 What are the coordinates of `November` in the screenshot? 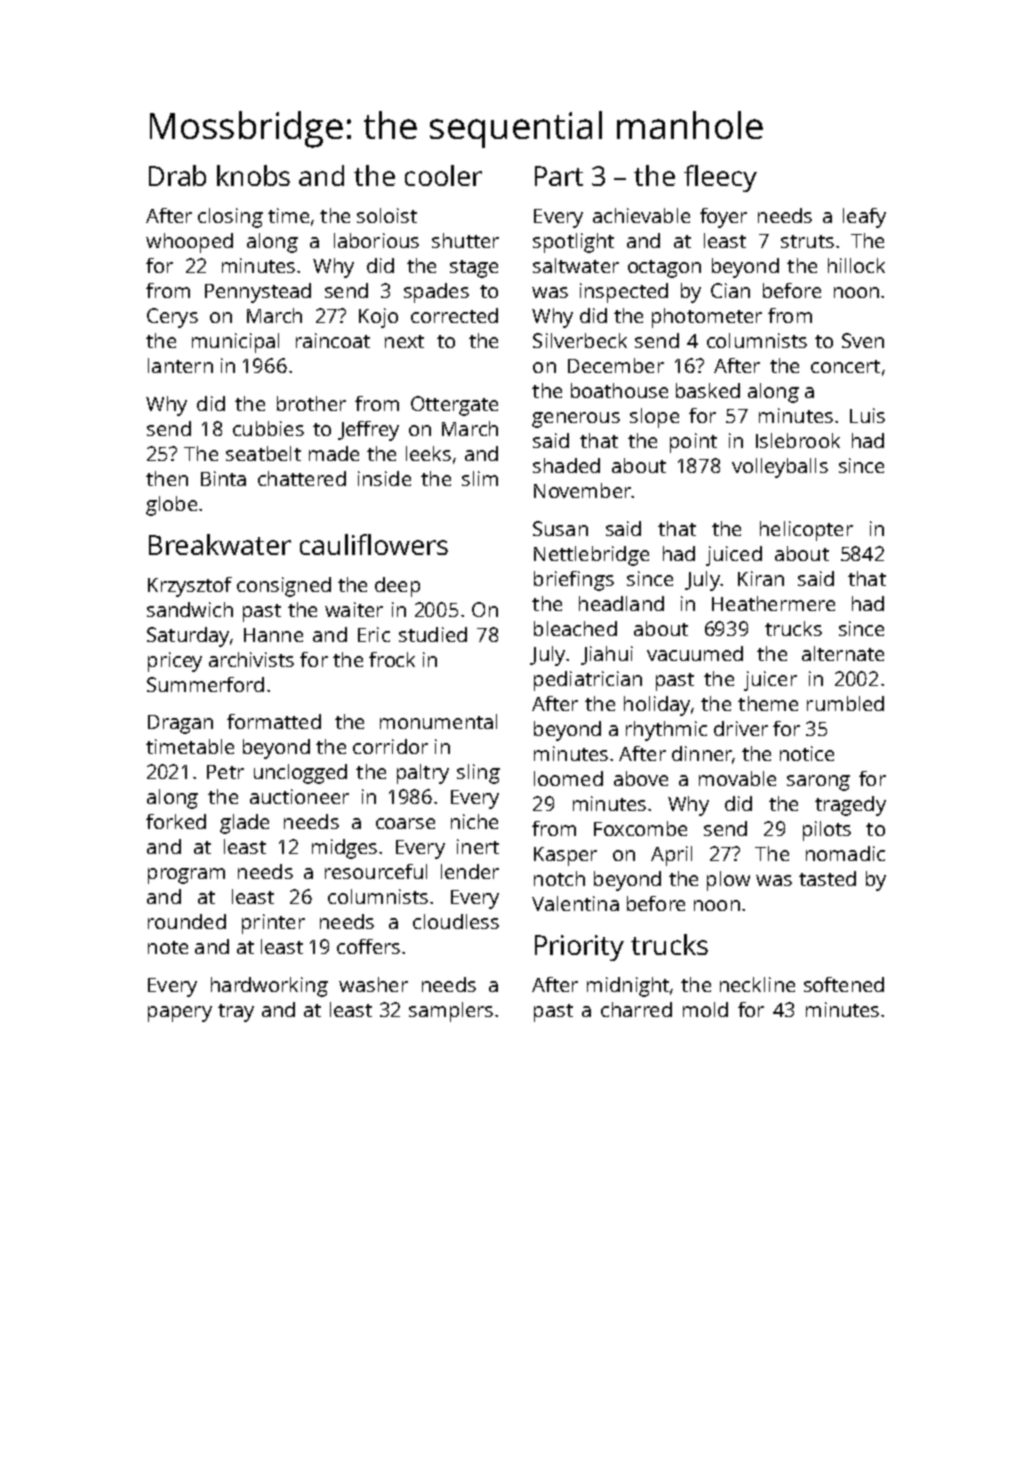 It's located at (582, 490).
